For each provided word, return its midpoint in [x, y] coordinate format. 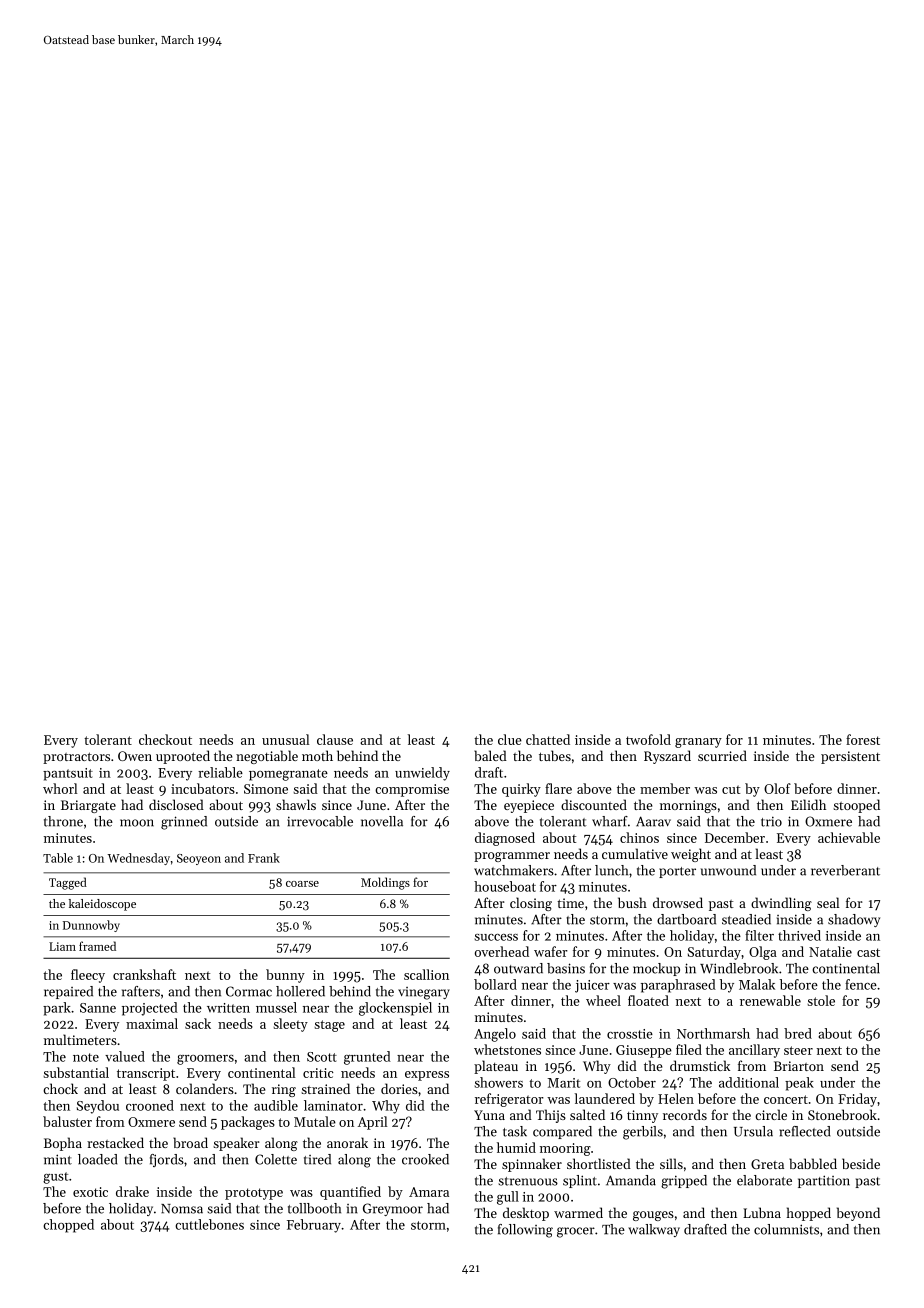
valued [125, 1056]
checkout [165, 739]
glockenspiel [395, 1009]
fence [861, 984]
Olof [777, 788]
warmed [578, 1212]
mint [58, 1159]
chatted [548, 739]
